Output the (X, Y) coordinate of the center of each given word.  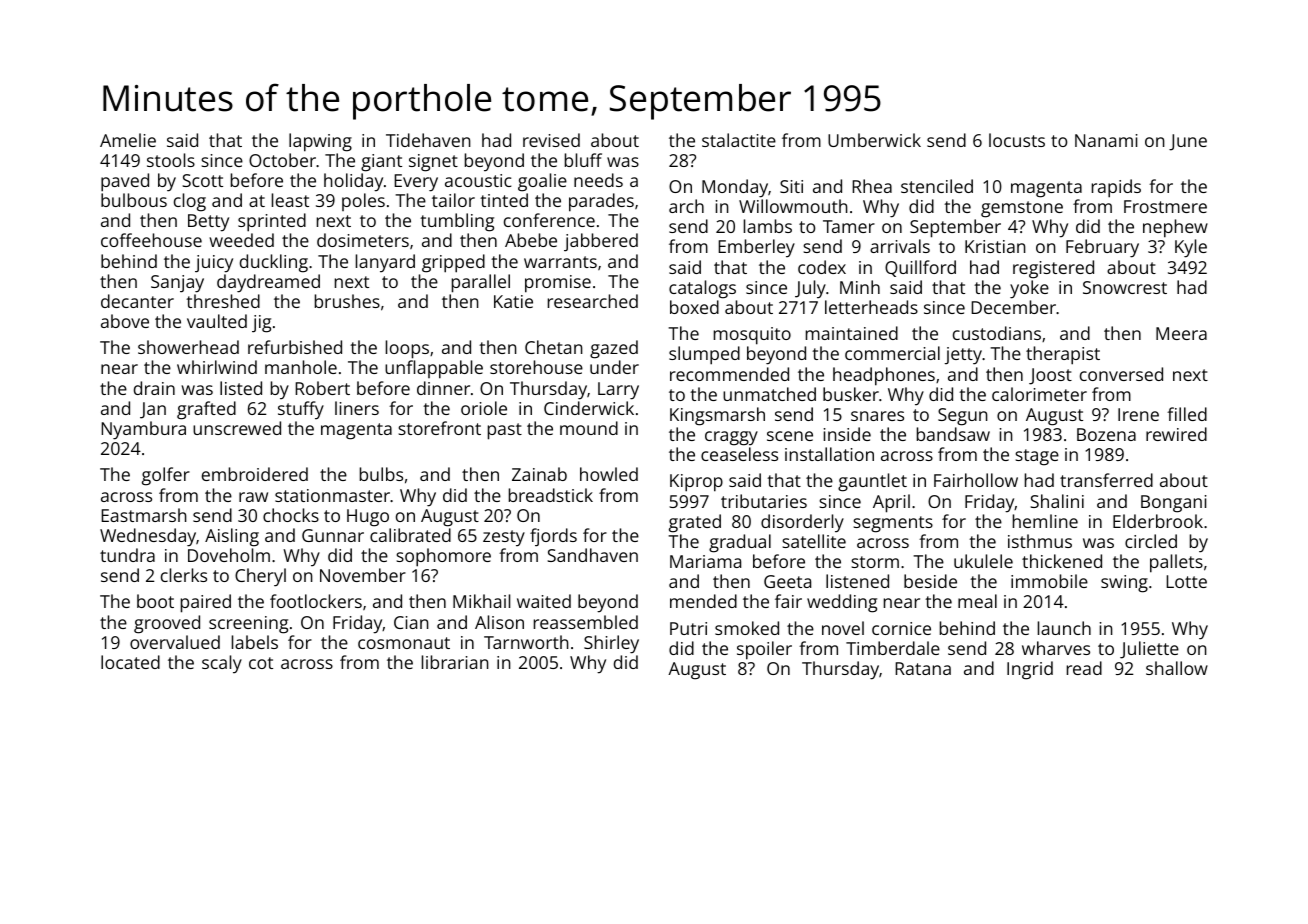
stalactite (739, 140)
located (130, 662)
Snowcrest (1125, 287)
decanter (137, 301)
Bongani (1174, 504)
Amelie (128, 140)
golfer (166, 476)
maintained (852, 333)
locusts (1017, 140)
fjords (553, 537)
